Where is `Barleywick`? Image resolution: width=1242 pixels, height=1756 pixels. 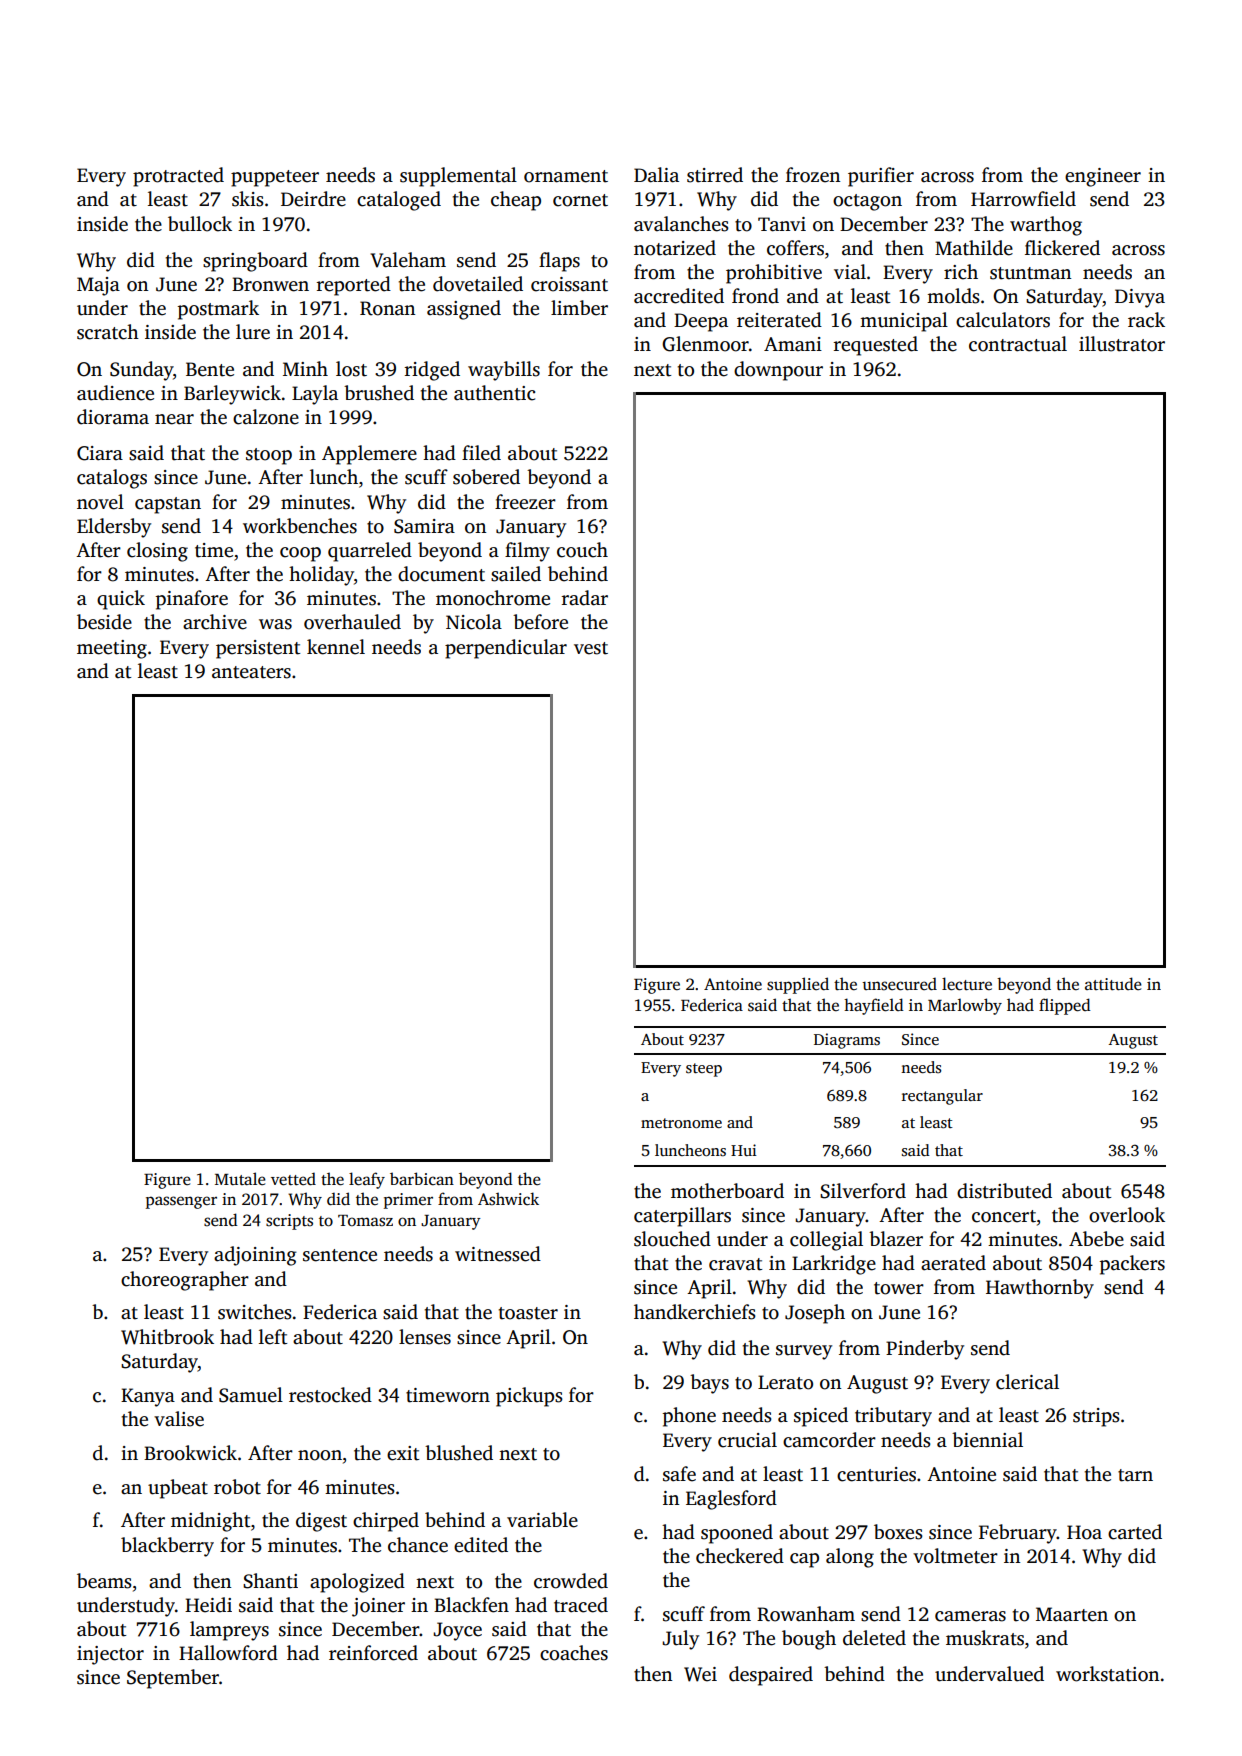 Barleywick is located at coordinates (232, 395).
